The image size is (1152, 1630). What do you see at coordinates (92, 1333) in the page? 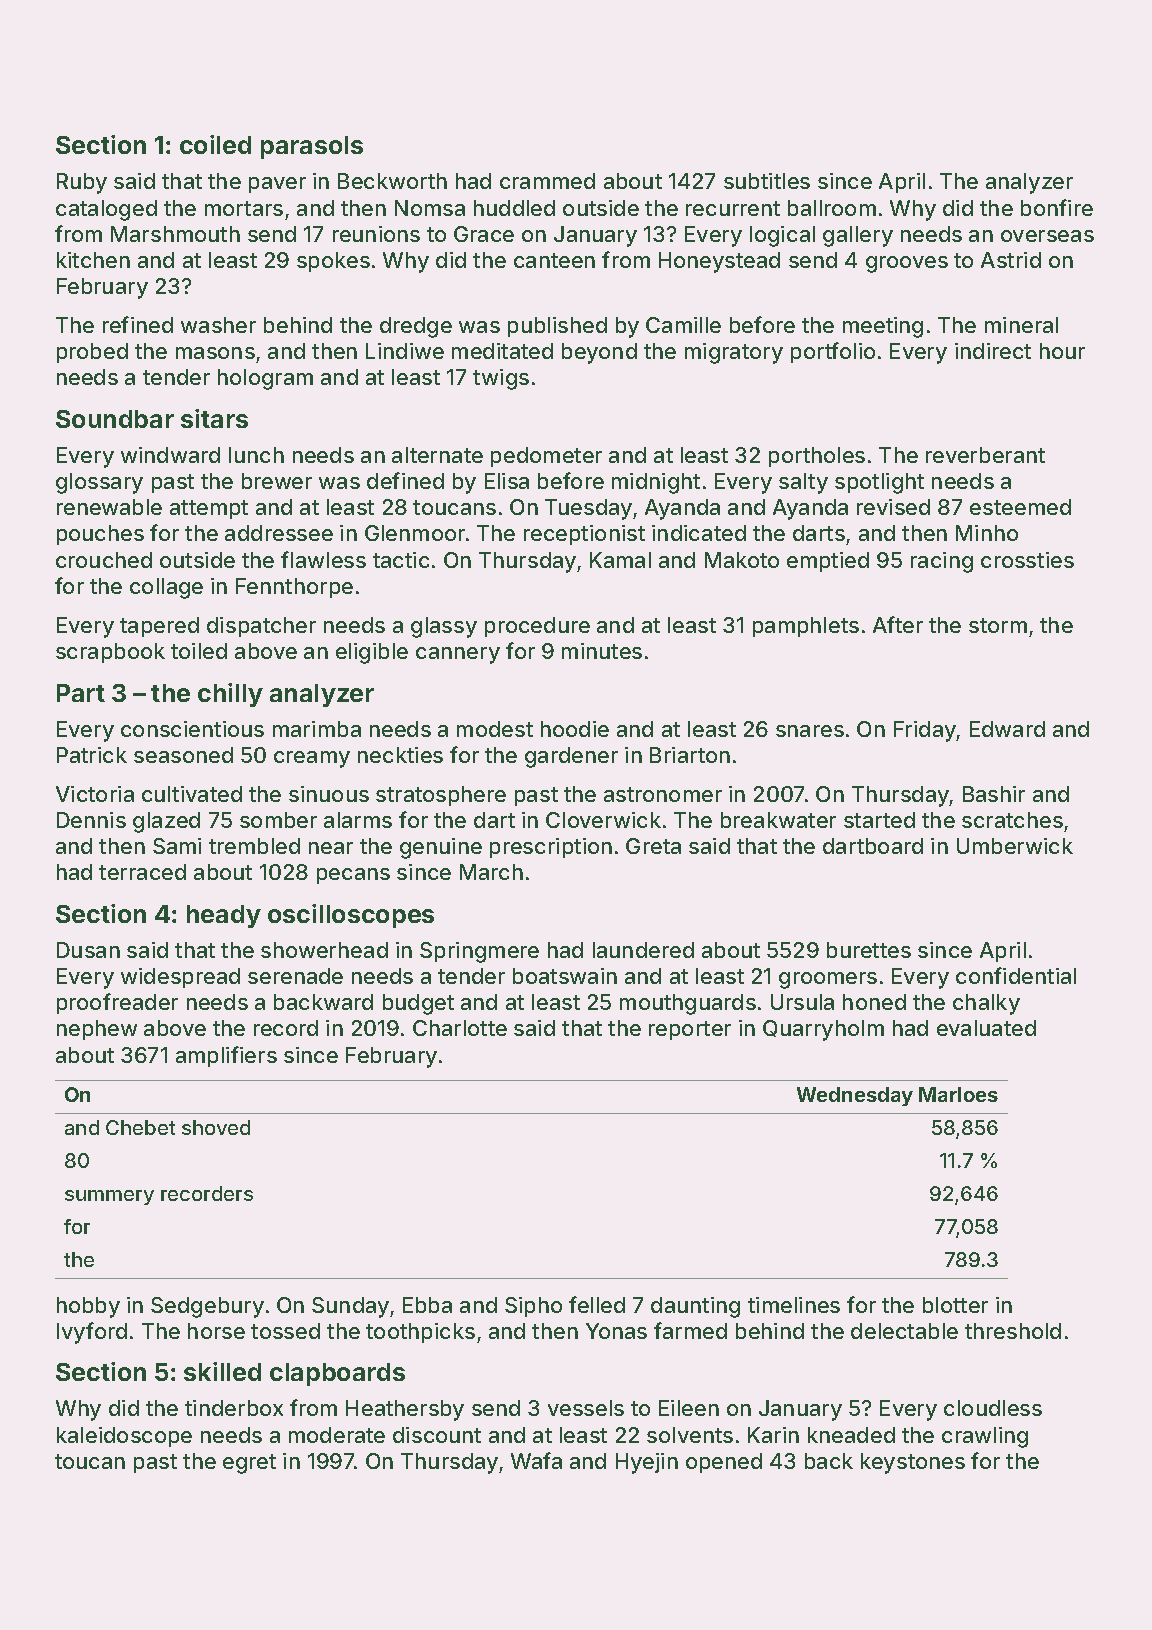
I see `Ivyford` at bounding box center [92, 1333].
